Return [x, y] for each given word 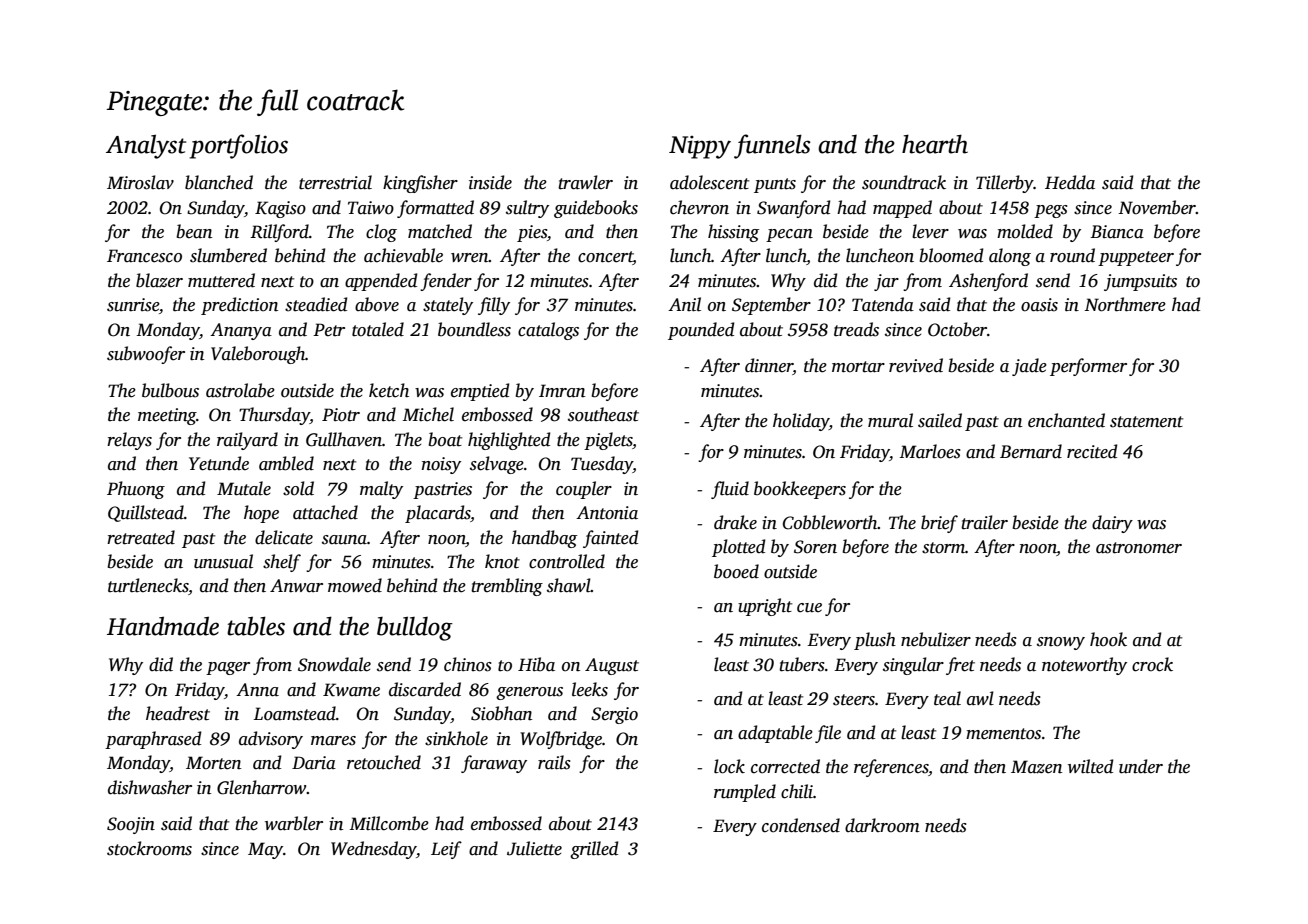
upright [765, 607]
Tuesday [602, 465]
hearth [935, 144]
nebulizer [936, 639]
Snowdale [334, 664]
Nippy [700, 147]
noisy [441, 465]
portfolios [239, 146]
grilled [594, 850]
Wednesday [373, 850]
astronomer [1139, 548]
